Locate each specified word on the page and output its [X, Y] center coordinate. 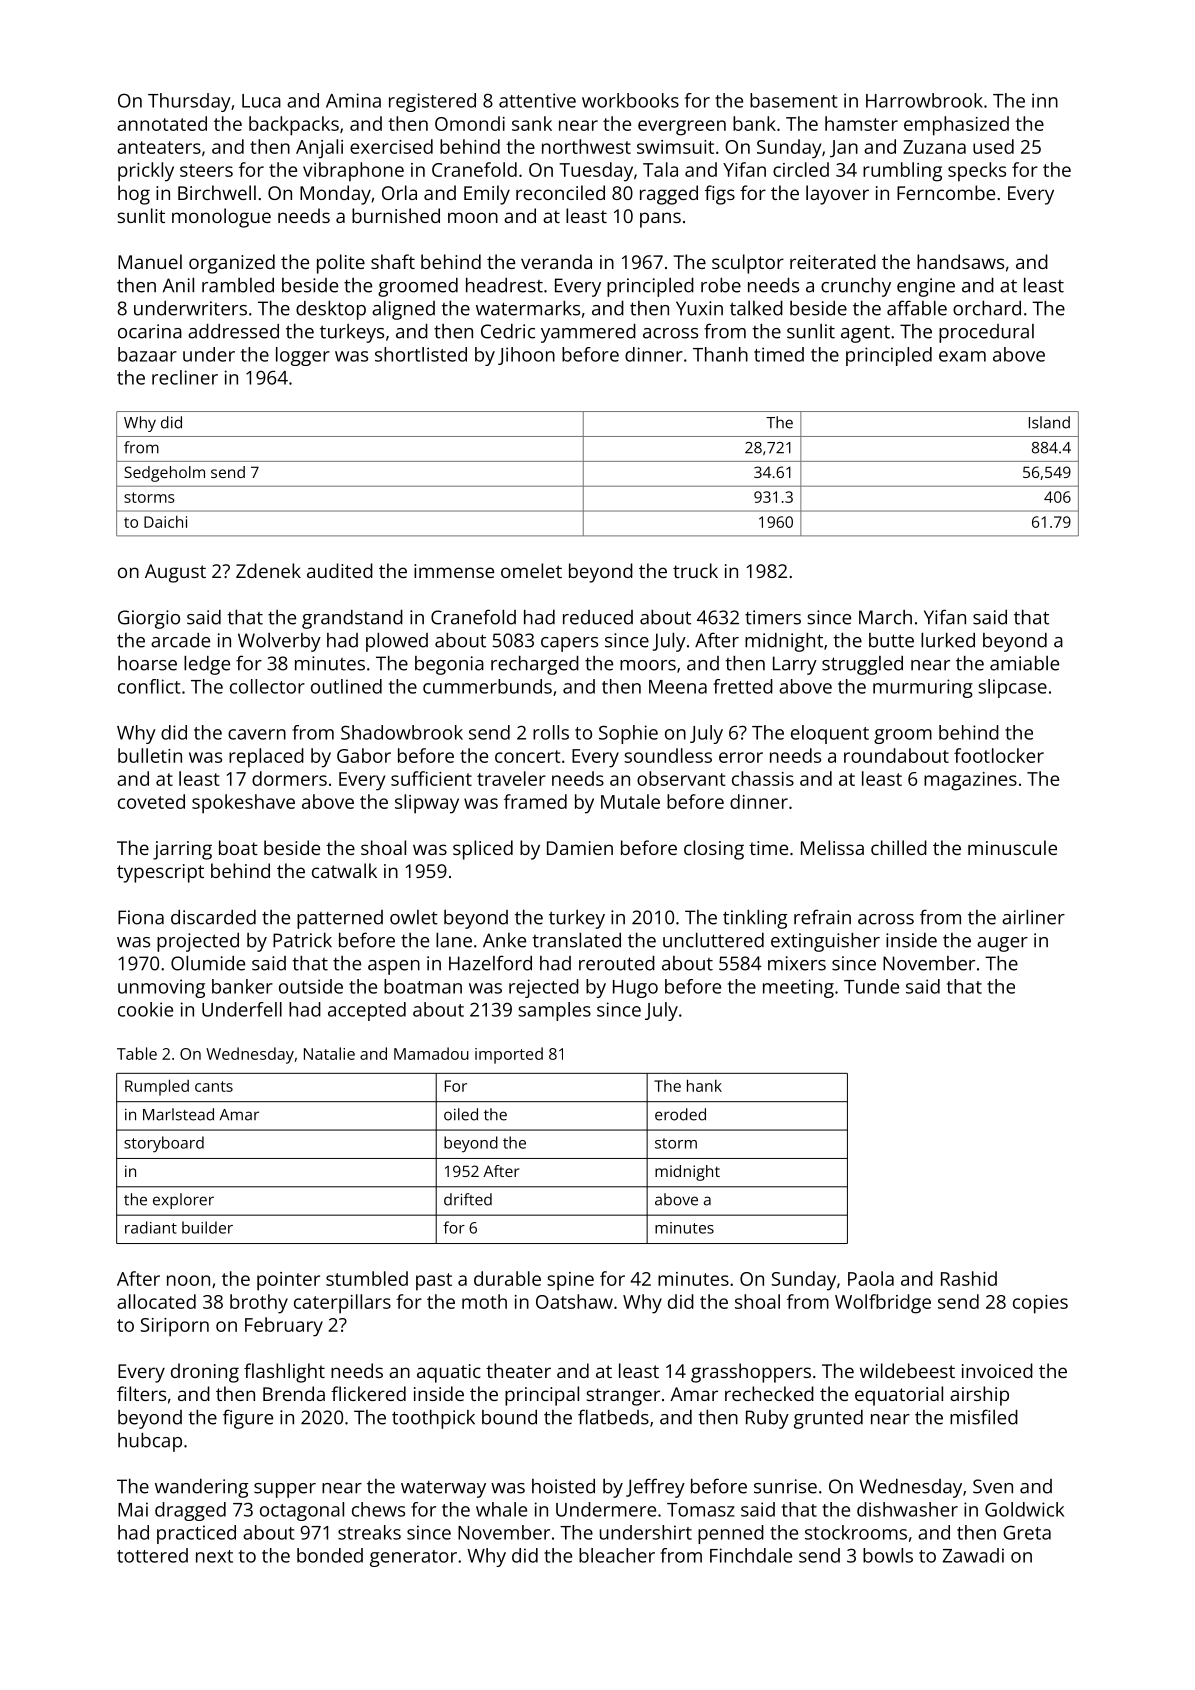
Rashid [969, 1278]
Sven [993, 1486]
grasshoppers [751, 1373]
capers [569, 644]
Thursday [189, 102]
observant [681, 778]
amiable [1024, 663]
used [993, 146]
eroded [680, 1114]
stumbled [367, 1278]
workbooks [630, 100]
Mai [133, 1509]
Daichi [165, 522]
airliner [1033, 917]
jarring [182, 850]
